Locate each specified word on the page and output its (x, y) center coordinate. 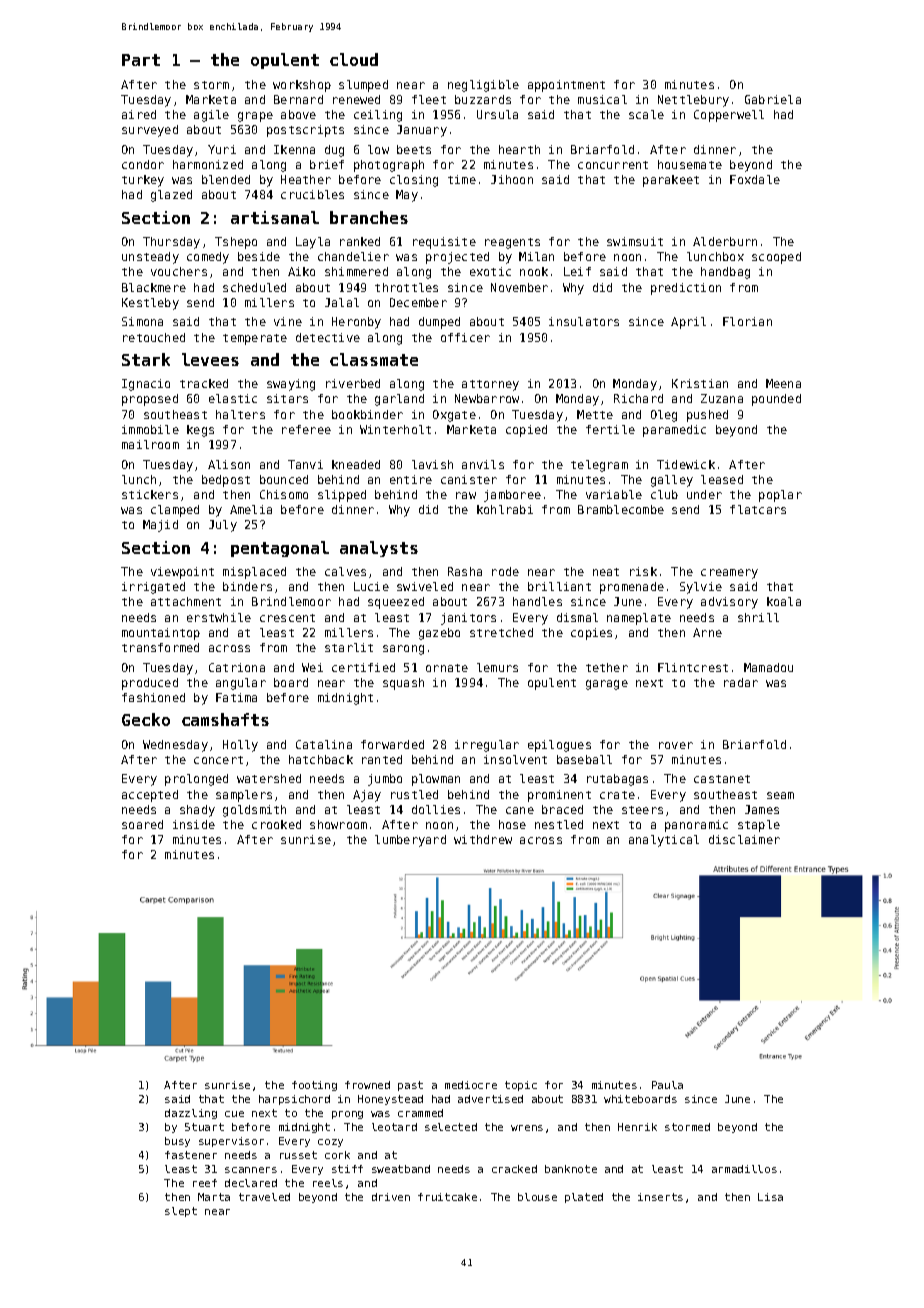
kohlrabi (505, 509)
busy (177, 1142)
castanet (722, 779)
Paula (667, 1085)
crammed (420, 1113)
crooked (276, 824)
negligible (483, 86)
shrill (758, 617)
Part (141, 60)
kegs (200, 431)
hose (512, 824)
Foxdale (755, 179)
